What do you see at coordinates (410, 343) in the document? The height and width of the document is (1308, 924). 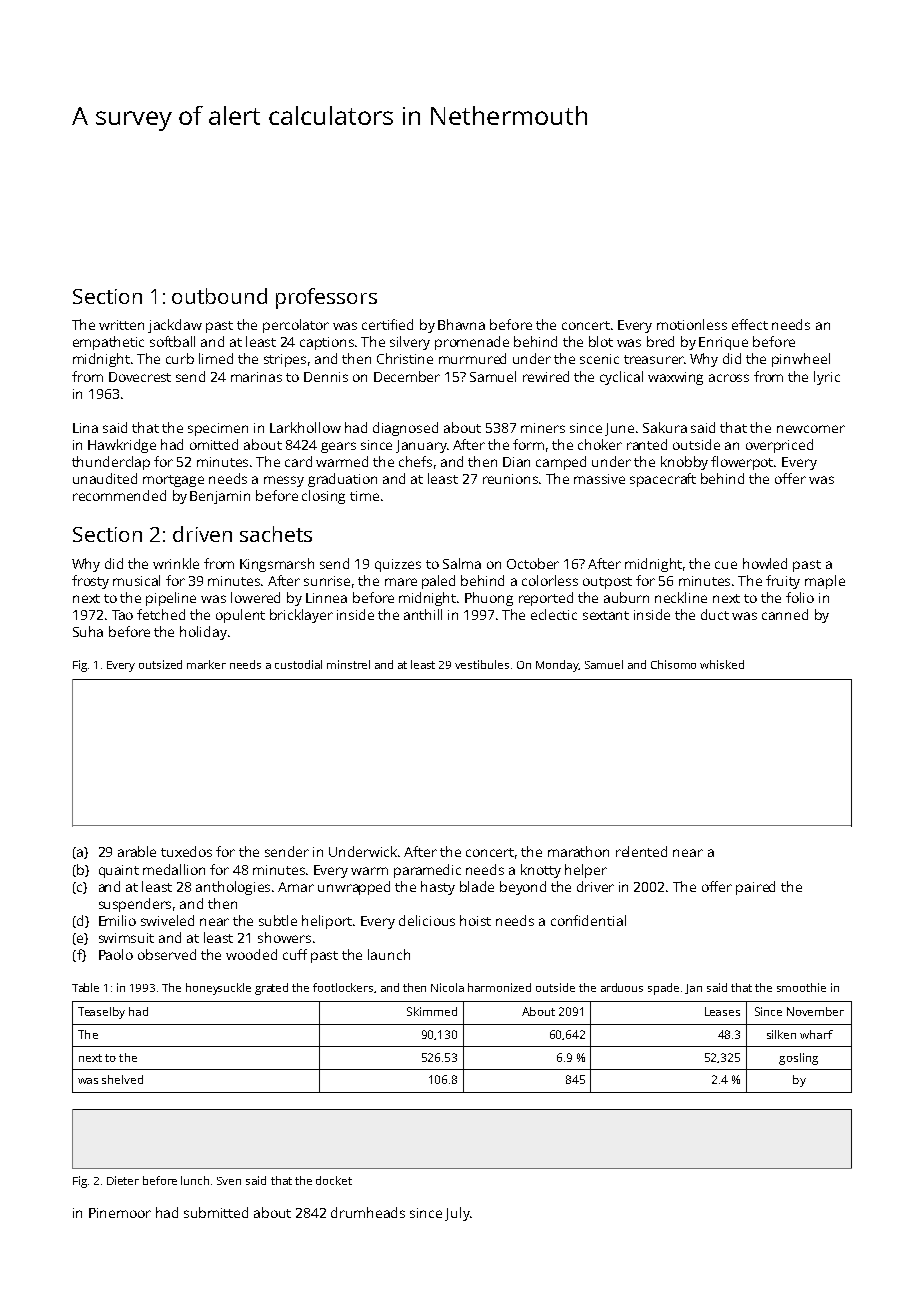 I see `silvery` at bounding box center [410, 343].
